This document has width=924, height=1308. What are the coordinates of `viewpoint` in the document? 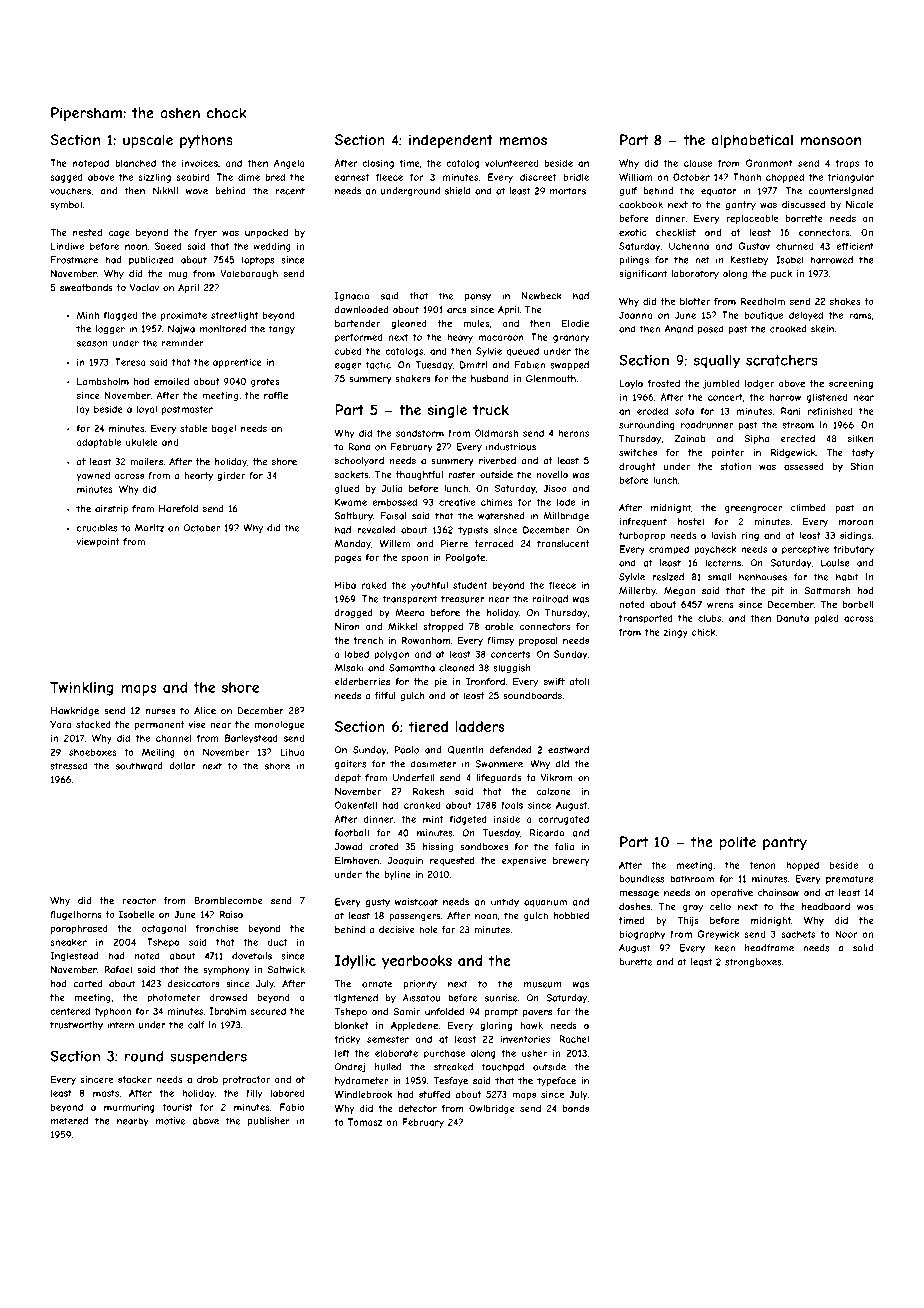 It's located at (98, 542).
